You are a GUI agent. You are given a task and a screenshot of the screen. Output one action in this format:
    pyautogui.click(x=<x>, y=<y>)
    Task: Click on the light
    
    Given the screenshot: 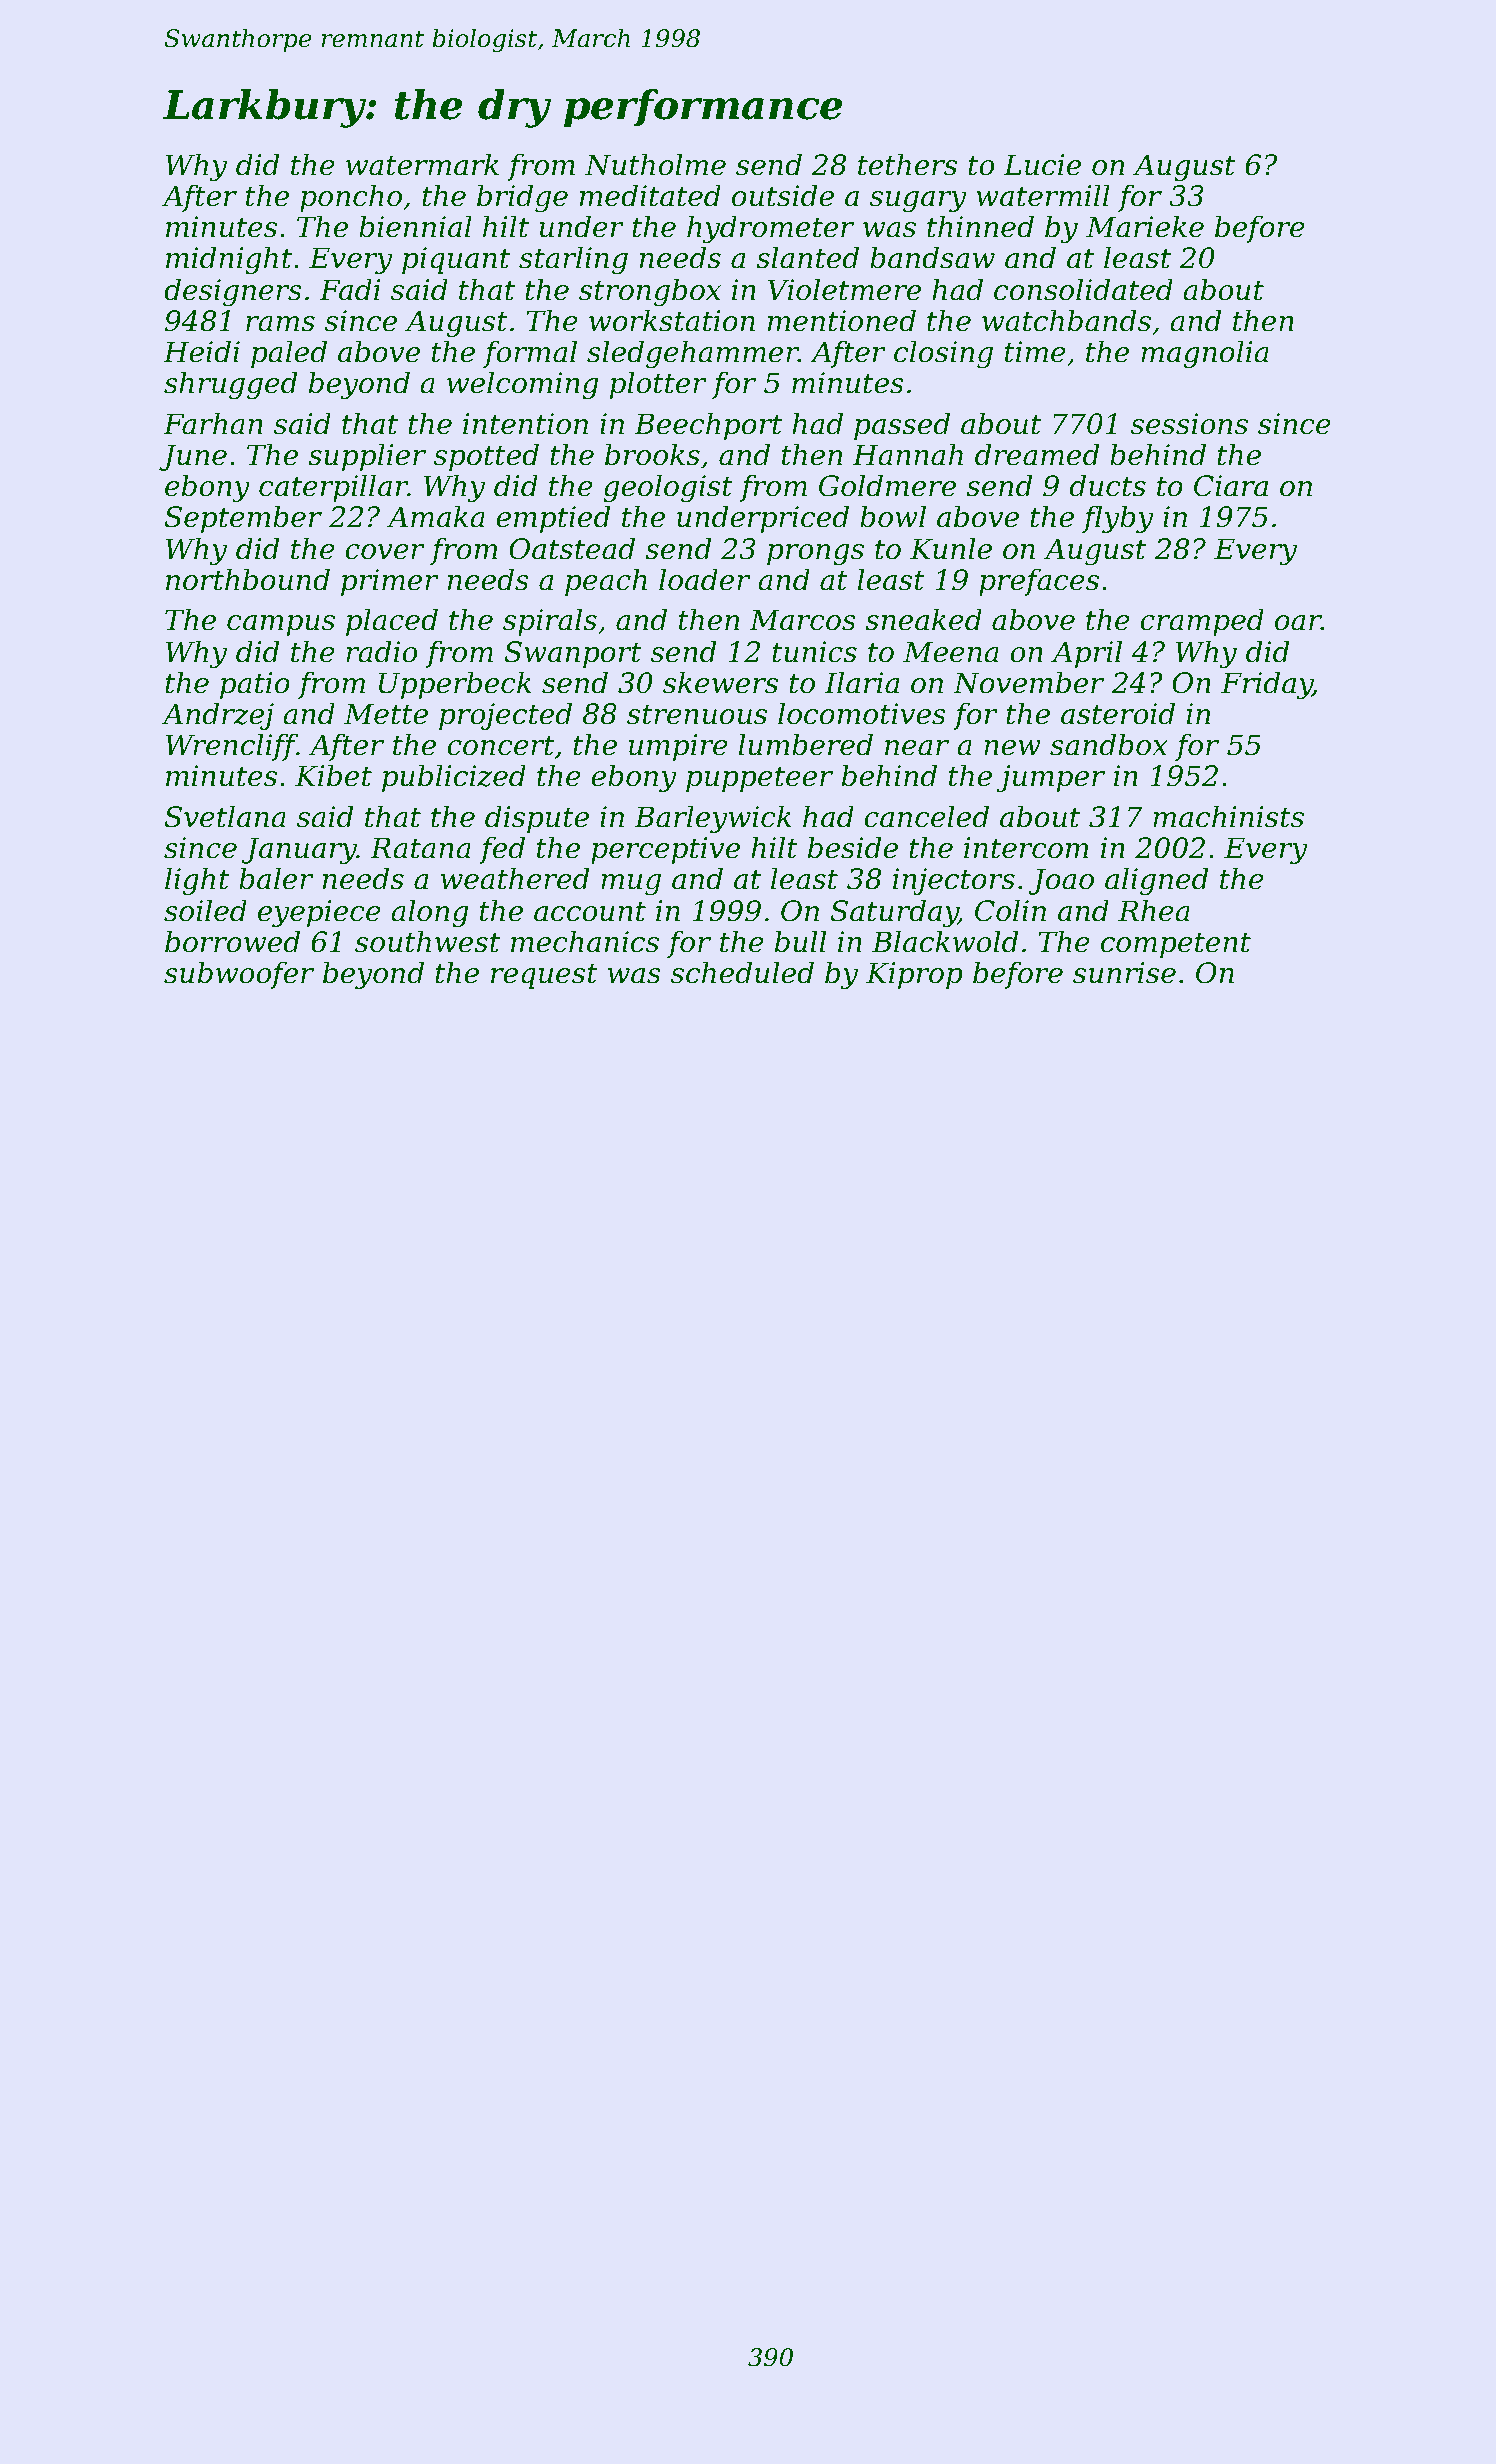 What is the action you would take?
    pyautogui.click(x=197, y=881)
